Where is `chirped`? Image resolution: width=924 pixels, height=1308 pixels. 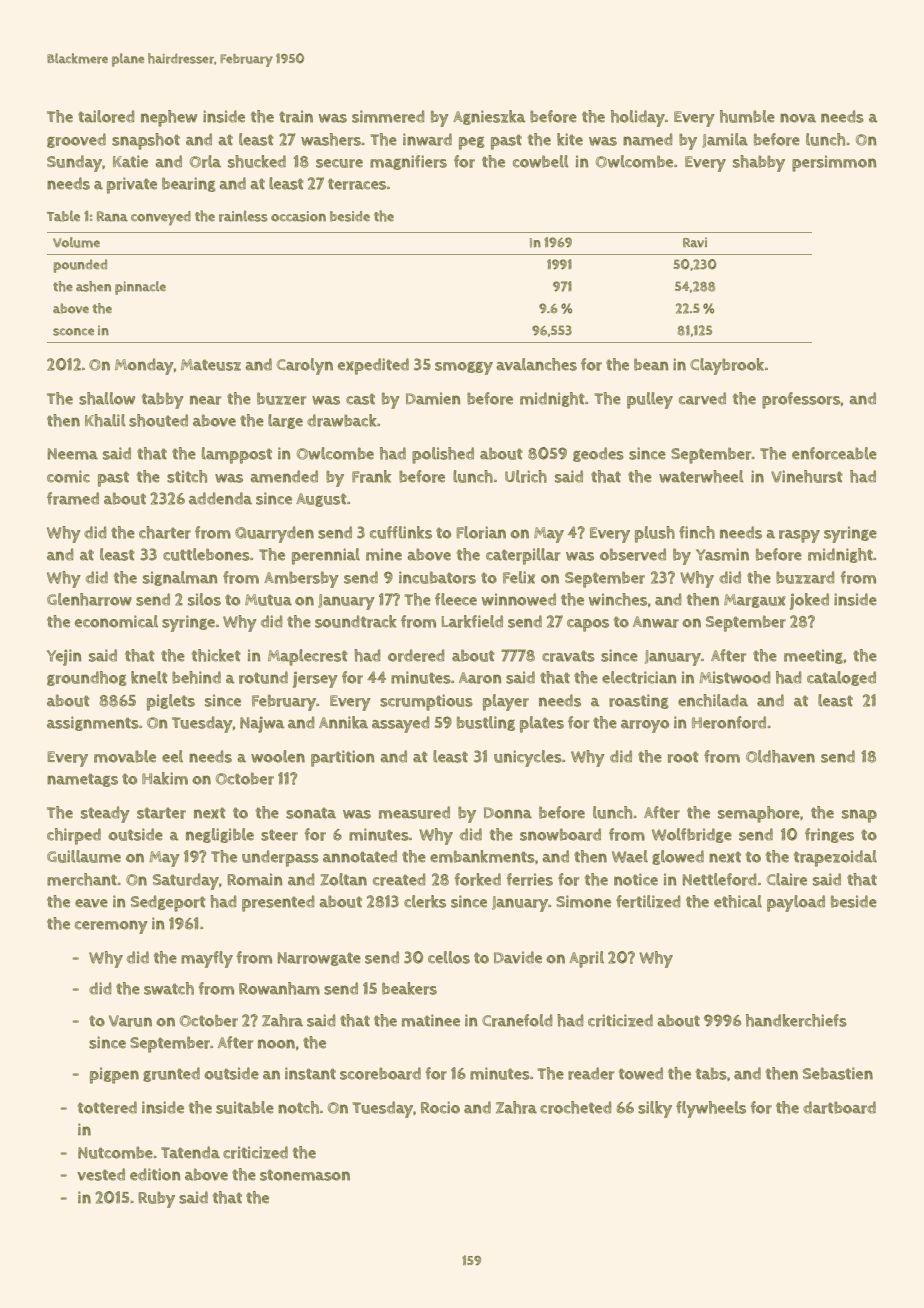
chirped is located at coordinates (74, 836).
